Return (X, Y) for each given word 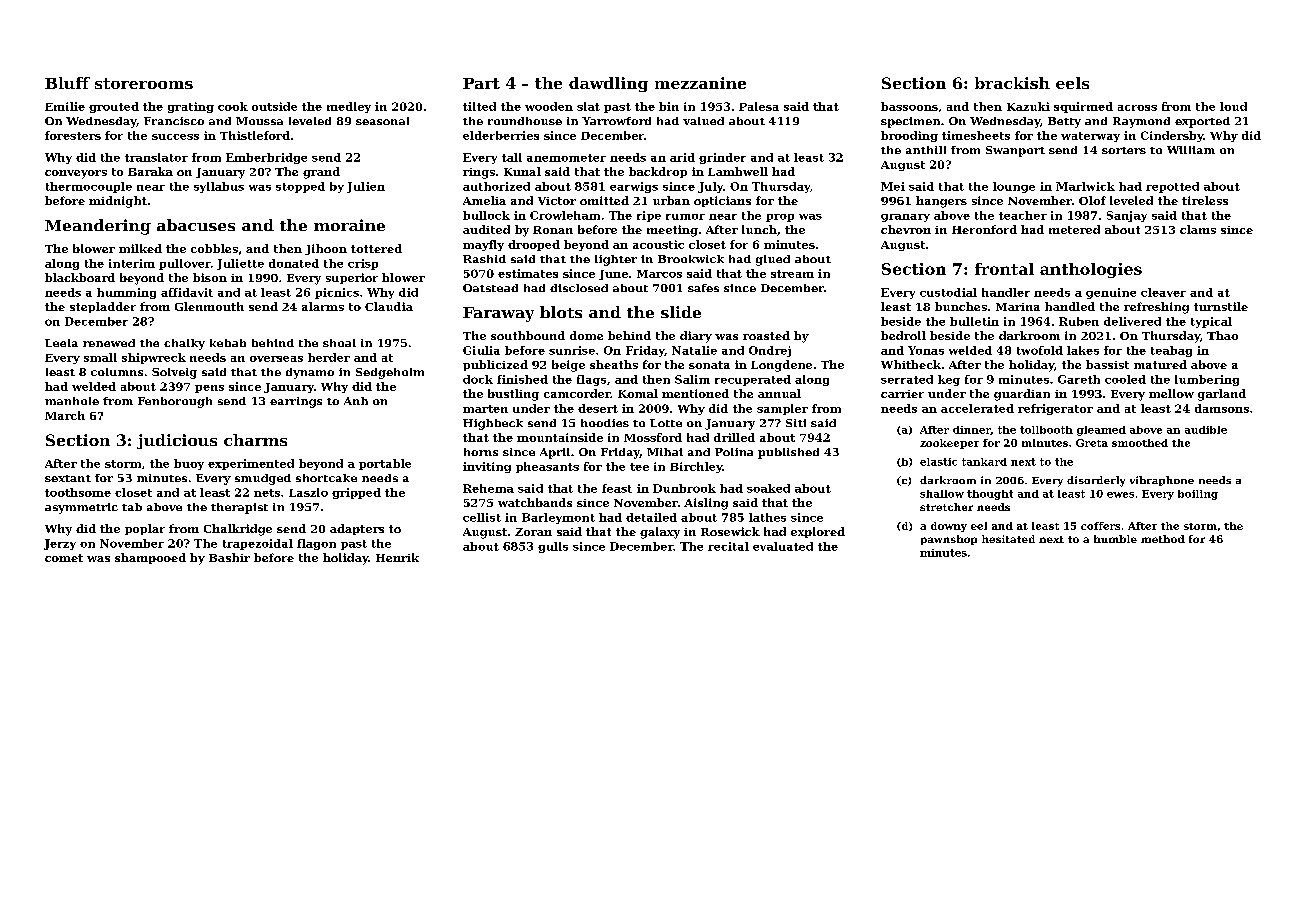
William (1191, 150)
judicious (177, 441)
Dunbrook (684, 488)
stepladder (103, 307)
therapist (239, 508)
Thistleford (255, 135)
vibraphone (1162, 481)
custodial (948, 292)
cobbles (214, 248)
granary (905, 218)
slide (681, 312)
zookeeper (949, 444)
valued (703, 121)
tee (639, 467)
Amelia (484, 200)
